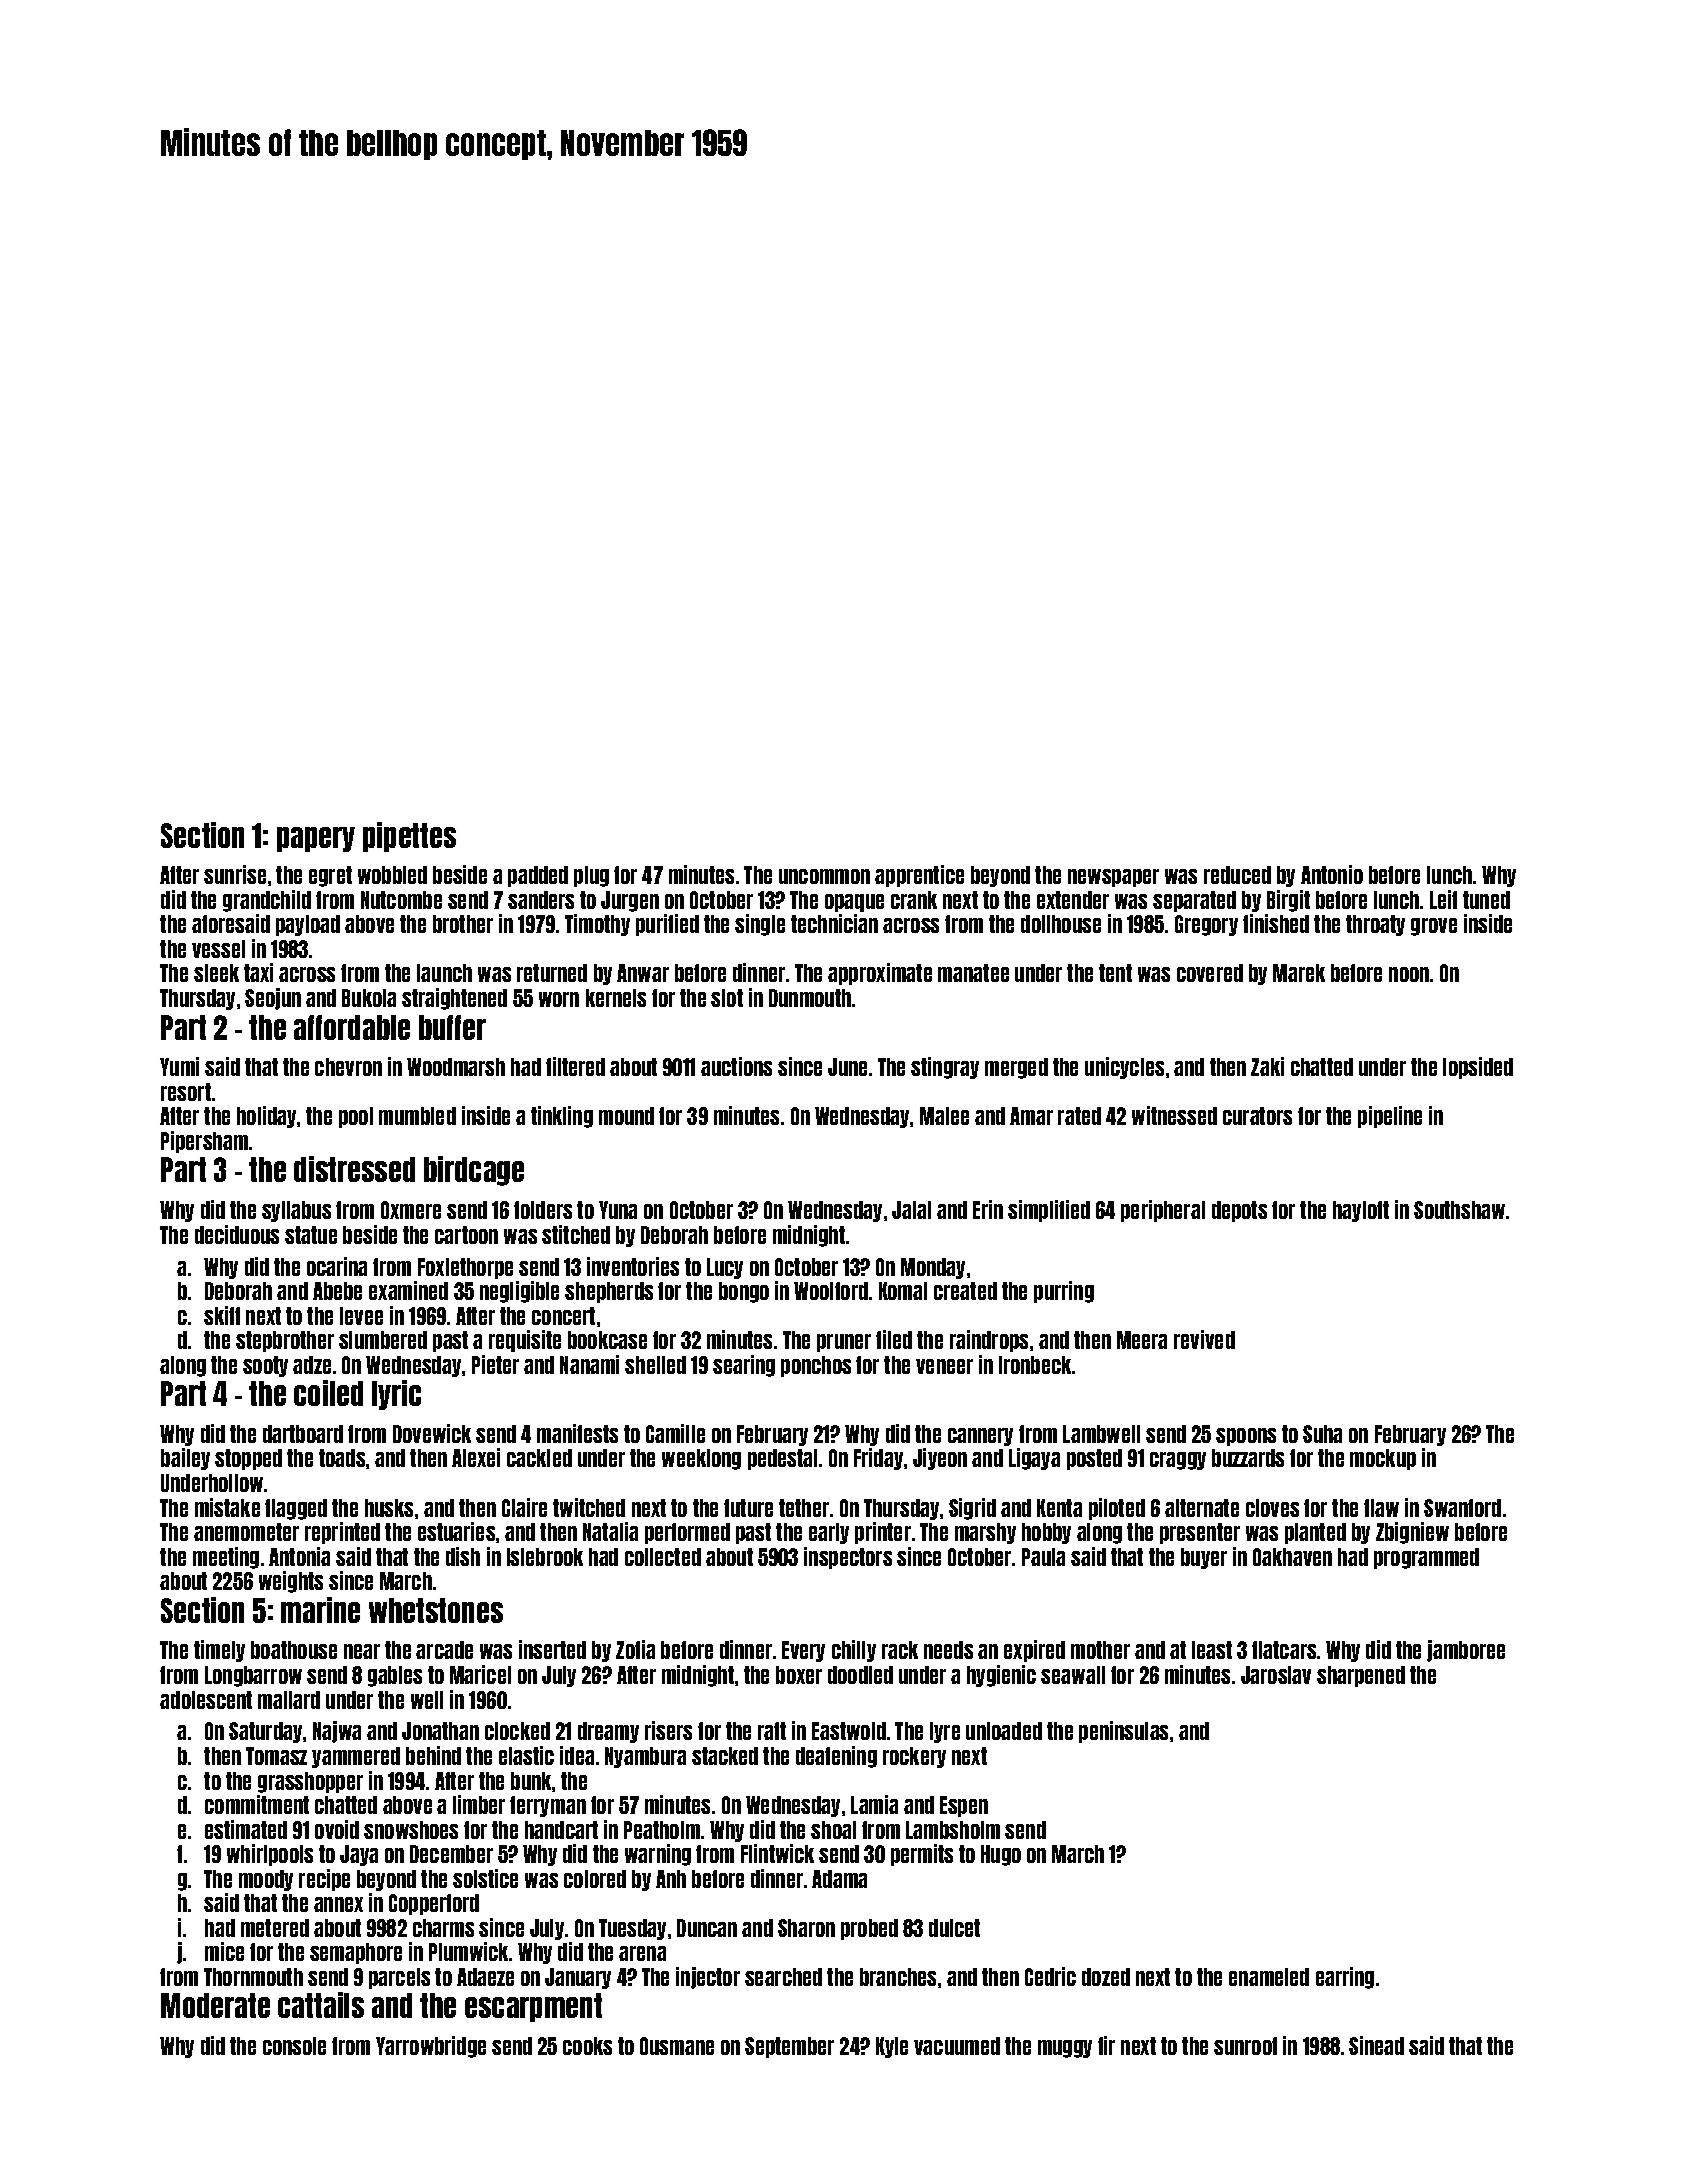 This document has height=2178, width=1683. Describe the element at coordinates (359, 1855) in the document. I see `Jaya` at that location.
